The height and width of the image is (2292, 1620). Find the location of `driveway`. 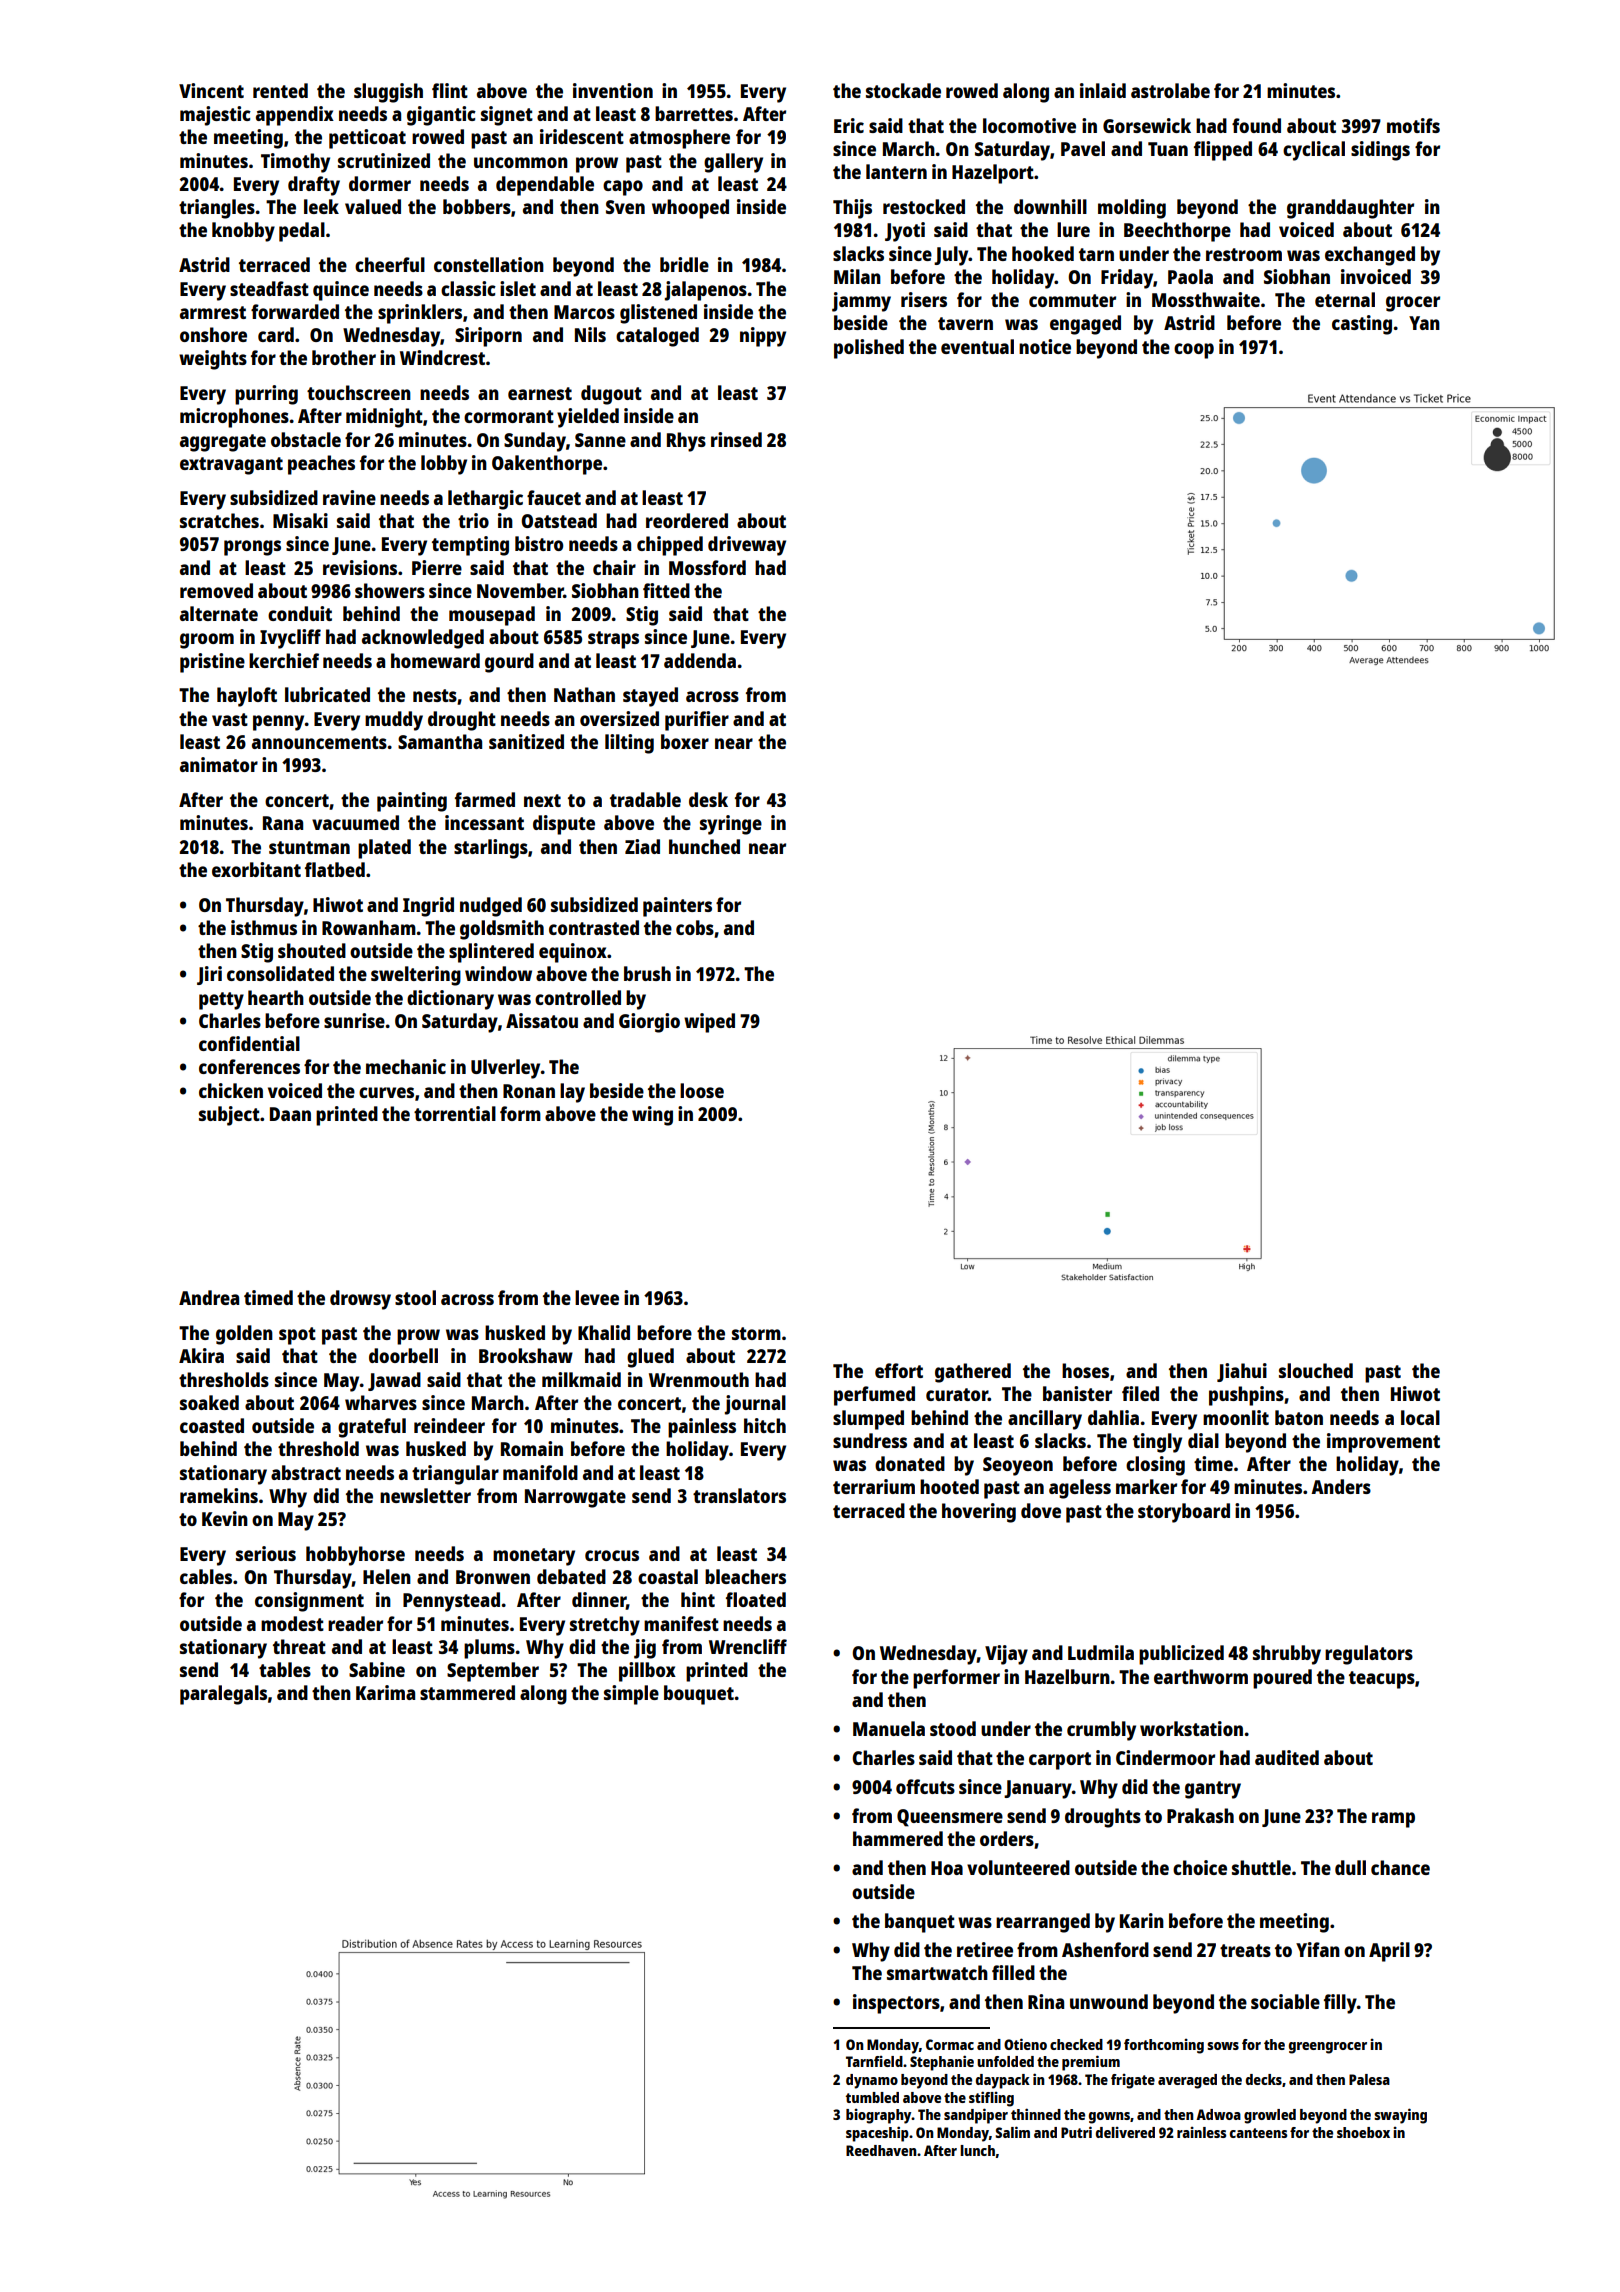

driveway is located at coordinates (747, 546).
